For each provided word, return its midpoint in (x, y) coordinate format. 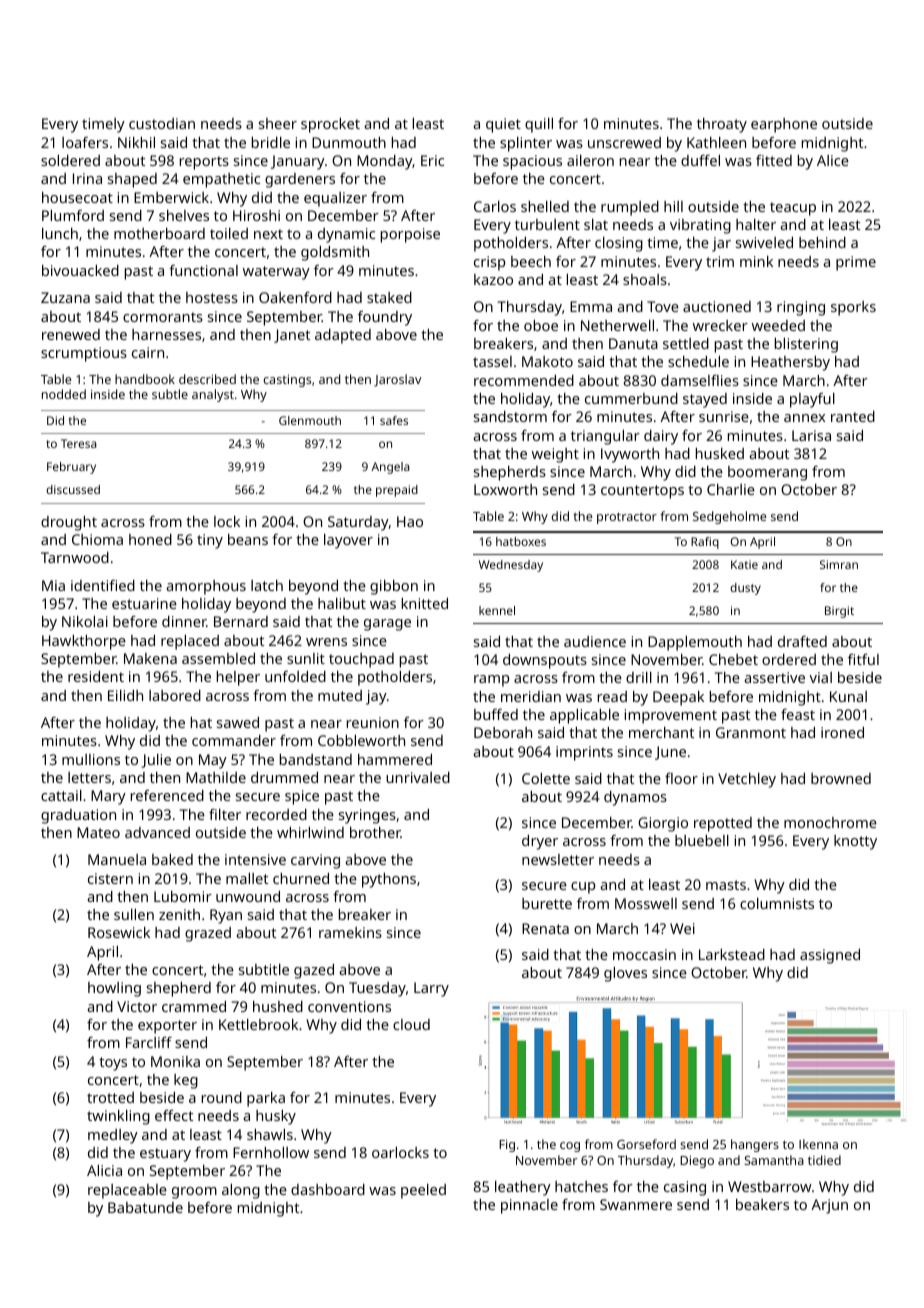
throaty (722, 125)
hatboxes (521, 541)
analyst (213, 395)
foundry (385, 318)
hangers (755, 1145)
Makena (150, 658)
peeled (423, 1191)
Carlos (495, 206)
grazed (208, 934)
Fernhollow (271, 1152)
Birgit (839, 612)
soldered (70, 160)
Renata (545, 928)
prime (856, 263)
